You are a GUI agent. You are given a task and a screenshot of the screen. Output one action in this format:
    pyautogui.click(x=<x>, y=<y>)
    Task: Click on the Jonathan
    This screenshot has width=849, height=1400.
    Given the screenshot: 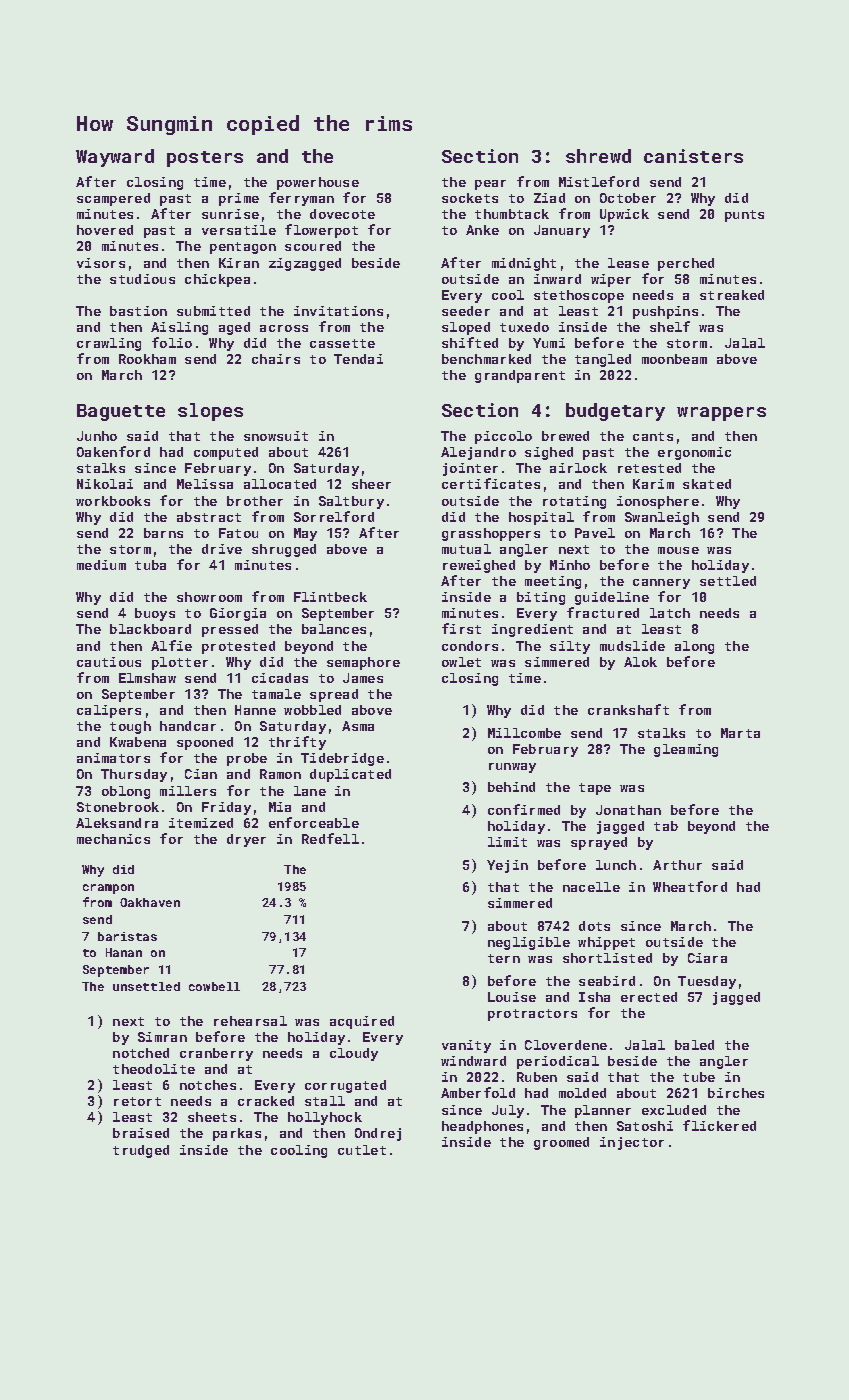 What is the action you would take?
    pyautogui.click(x=628, y=810)
